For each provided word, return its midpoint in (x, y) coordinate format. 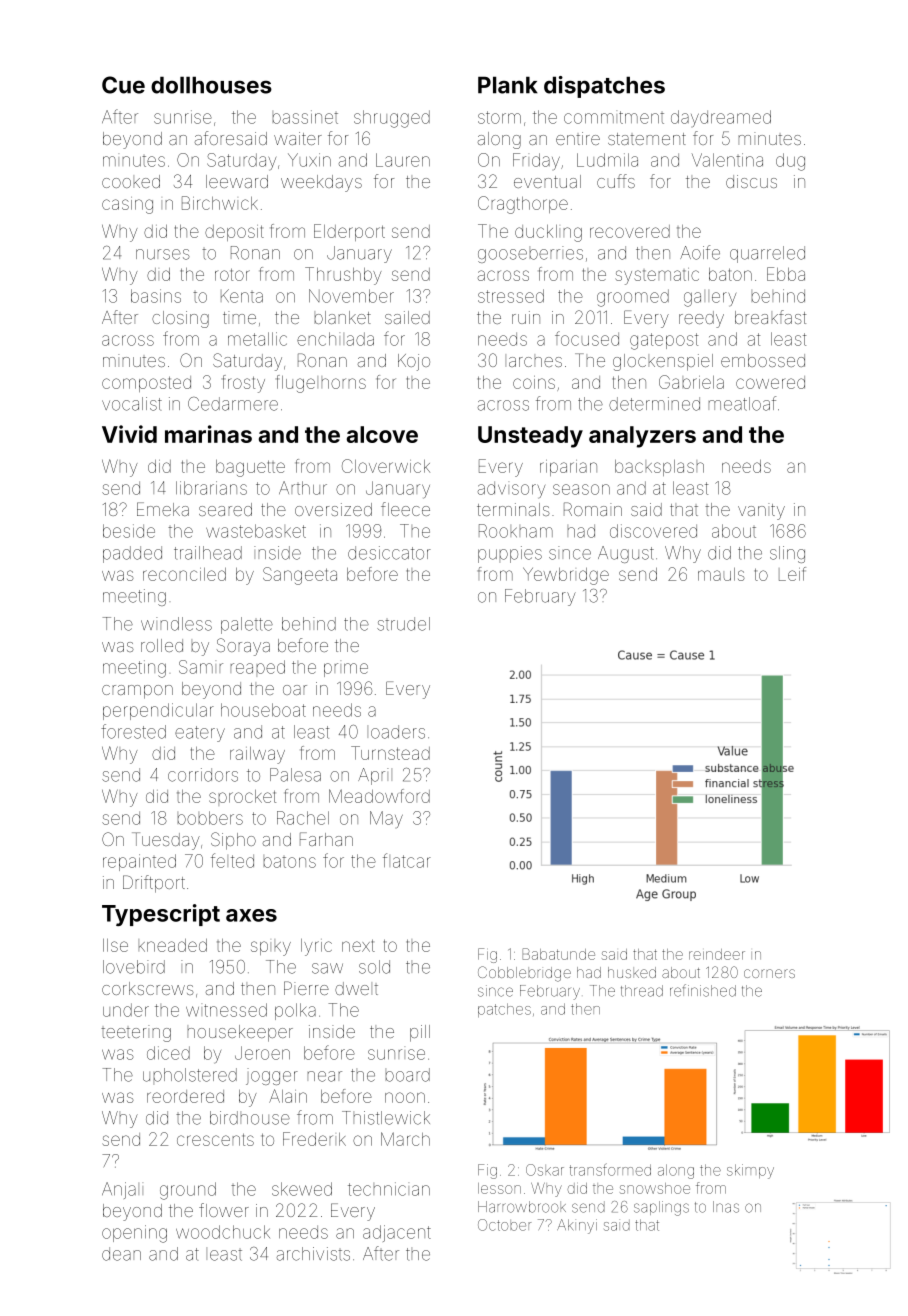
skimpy (750, 1171)
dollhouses (211, 85)
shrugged (392, 119)
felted (232, 860)
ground (188, 1191)
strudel (403, 624)
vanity (761, 511)
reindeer (717, 954)
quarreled (767, 254)
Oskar (545, 1170)
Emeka (163, 509)
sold (374, 967)
